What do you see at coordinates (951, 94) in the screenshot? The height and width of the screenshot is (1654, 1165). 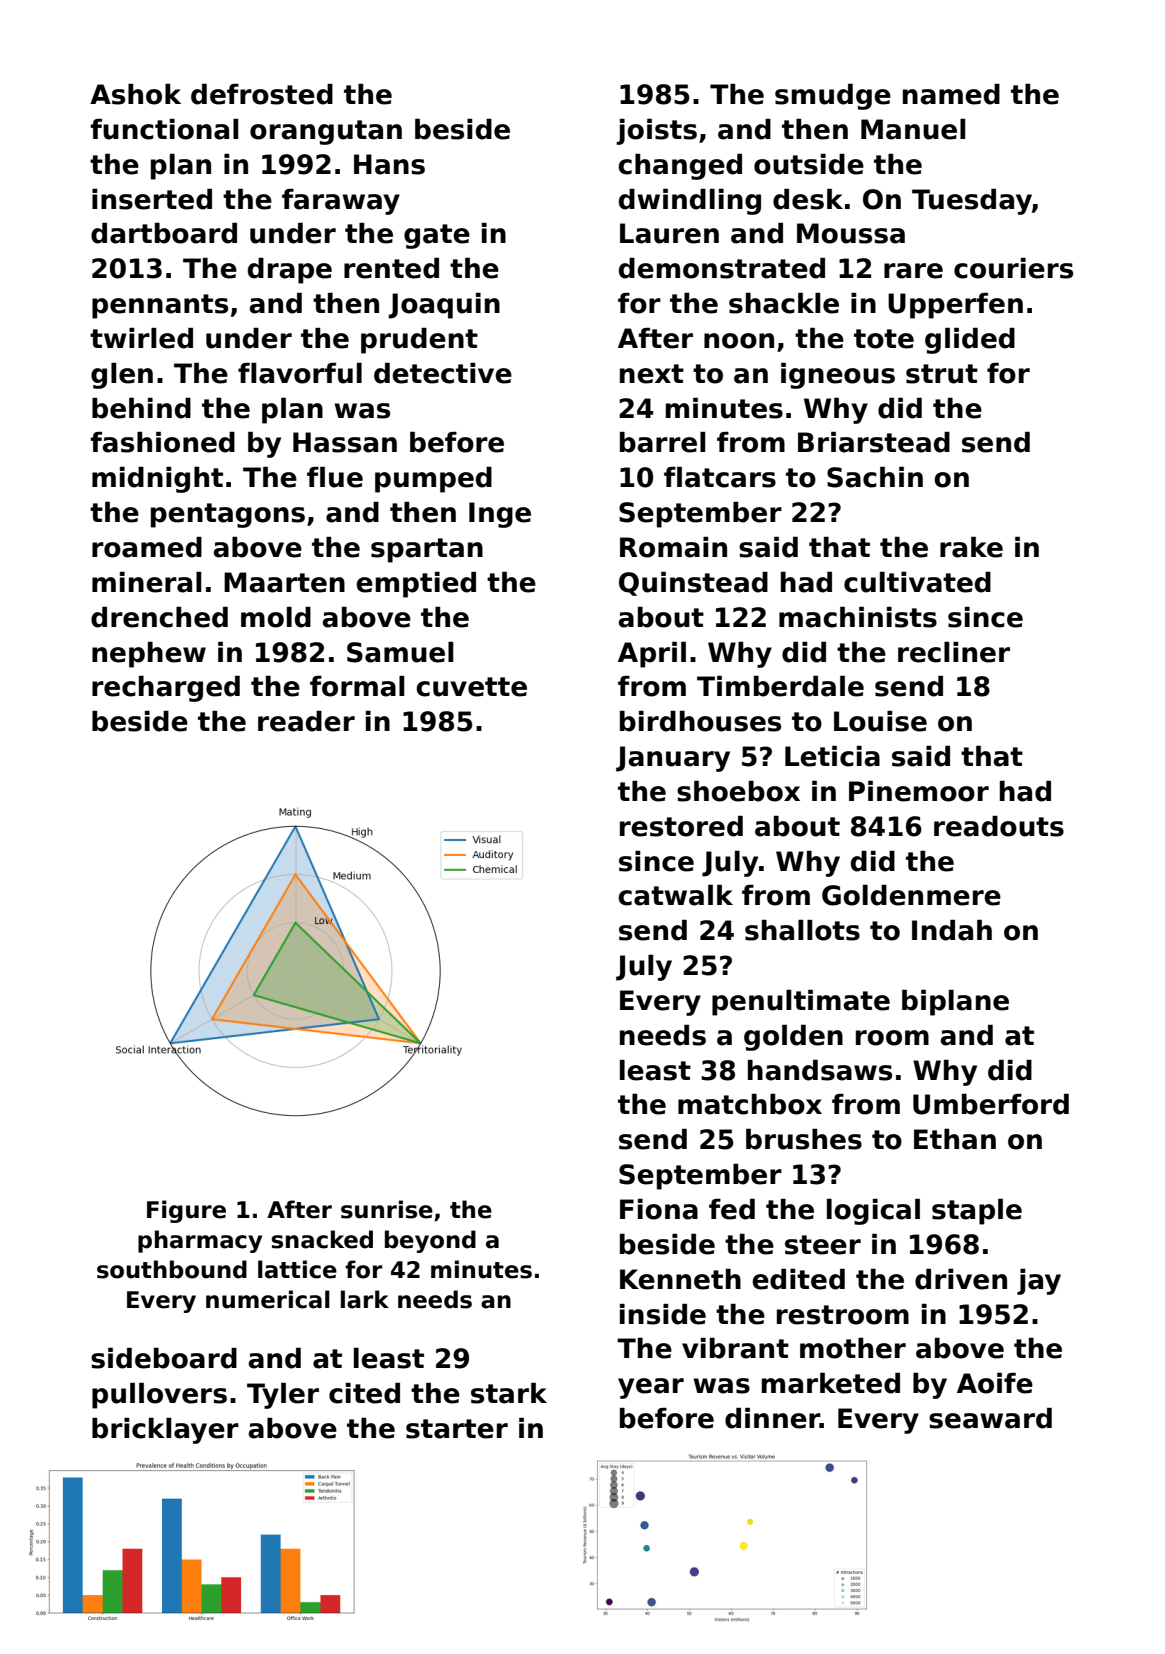 I see `named` at bounding box center [951, 94].
